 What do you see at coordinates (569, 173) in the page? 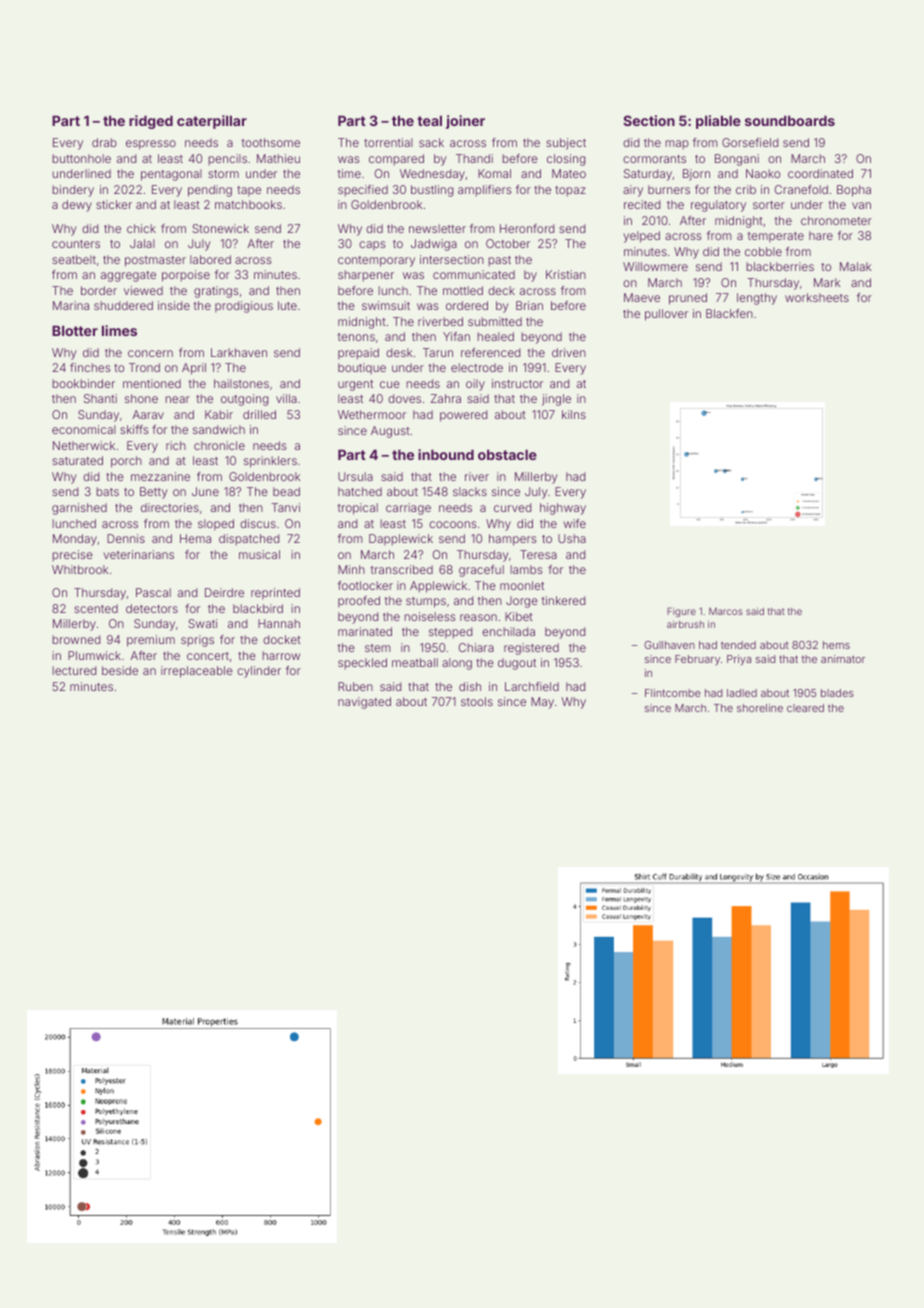
I see `Mateo` at bounding box center [569, 173].
